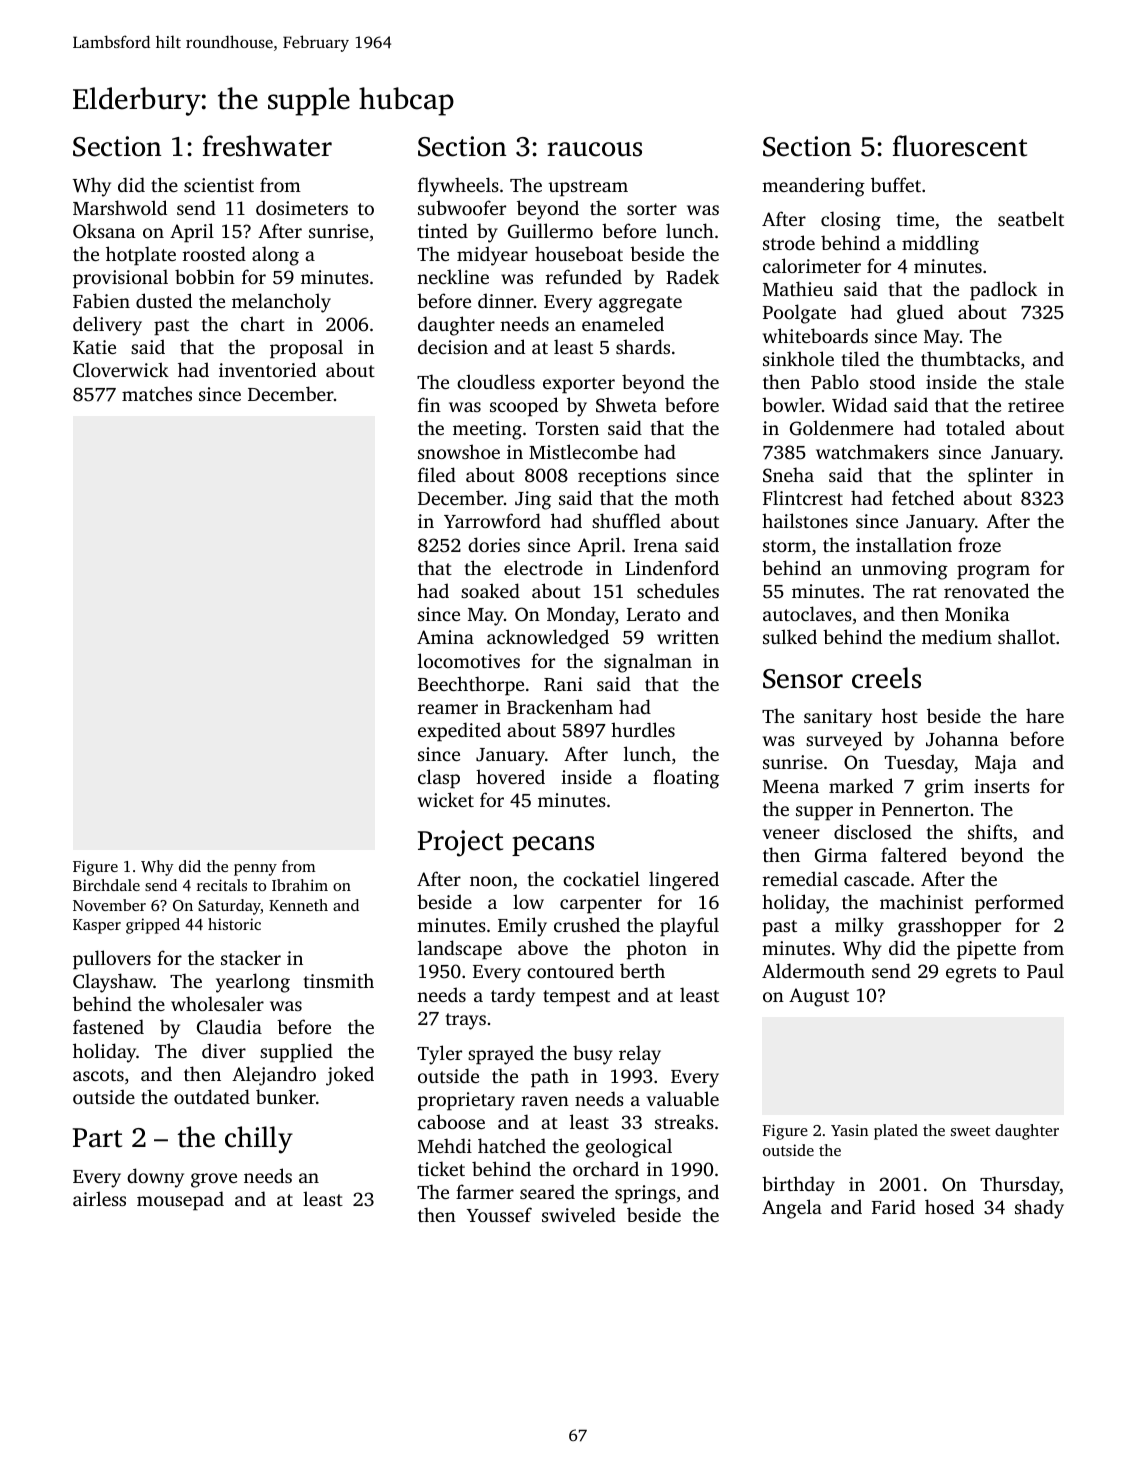  I want to click on Birchdale, so click(106, 885).
